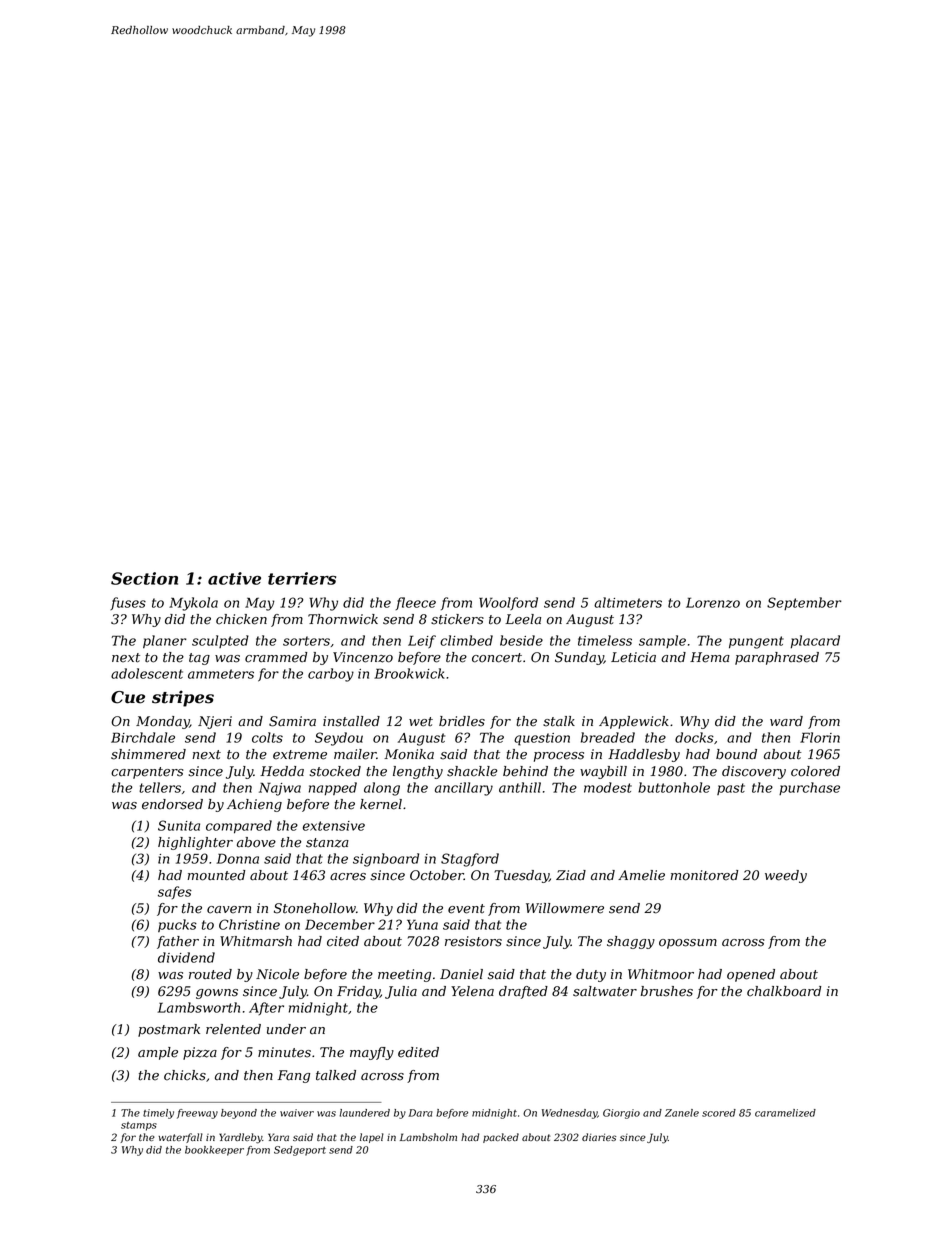 Image resolution: width=952 pixels, height=1233 pixels. What do you see at coordinates (416, 603) in the screenshot?
I see `fleece` at bounding box center [416, 603].
